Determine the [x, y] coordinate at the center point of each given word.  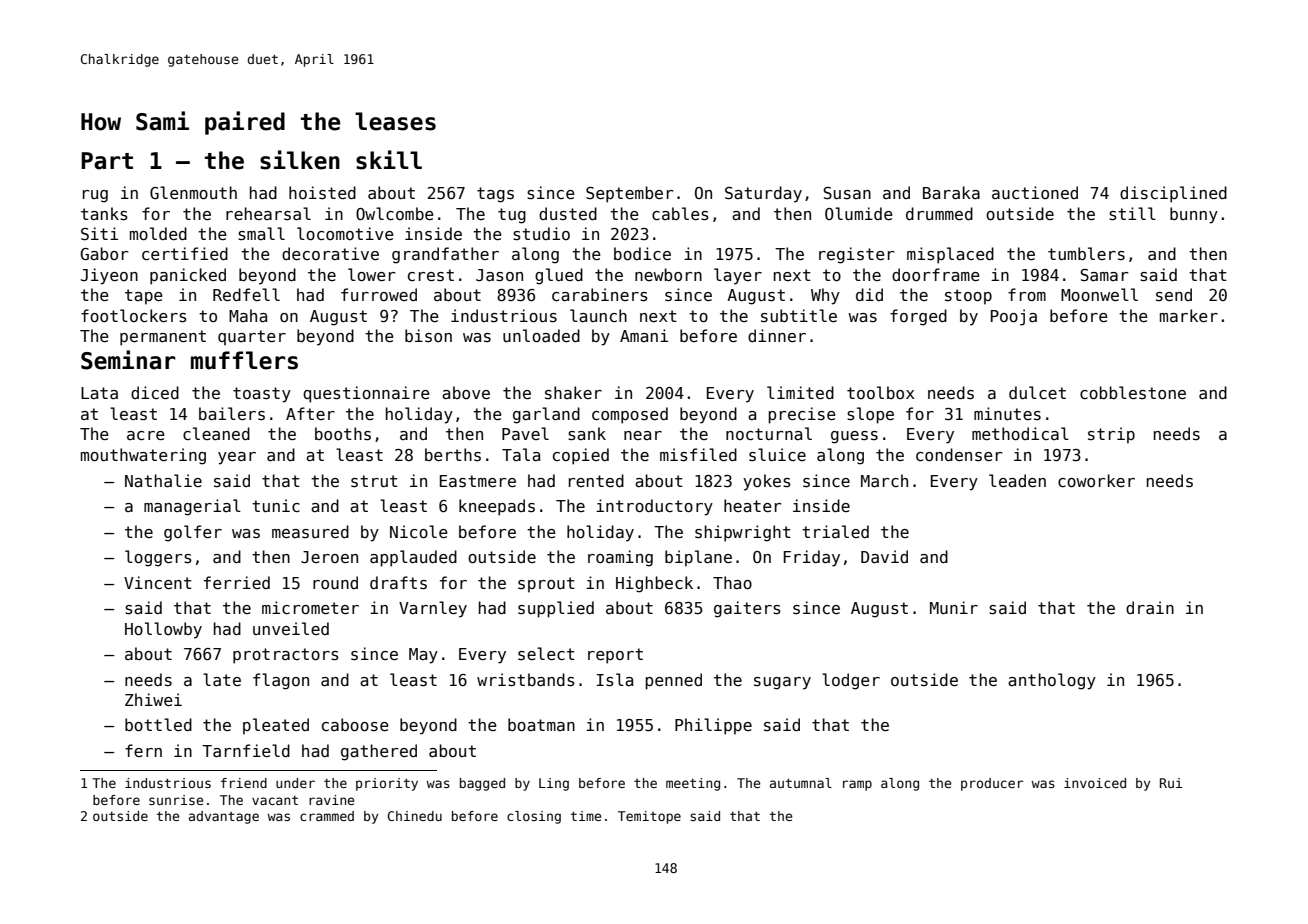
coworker [1096, 480]
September [629, 194]
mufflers [244, 360]
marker [1189, 315]
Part [107, 161]
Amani [644, 335]
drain [1150, 607]
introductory [654, 507]
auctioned [1035, 192]
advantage [224, 817]
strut [374, 481]
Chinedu [415, 816]
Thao [732, 582]
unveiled [291, 628]
